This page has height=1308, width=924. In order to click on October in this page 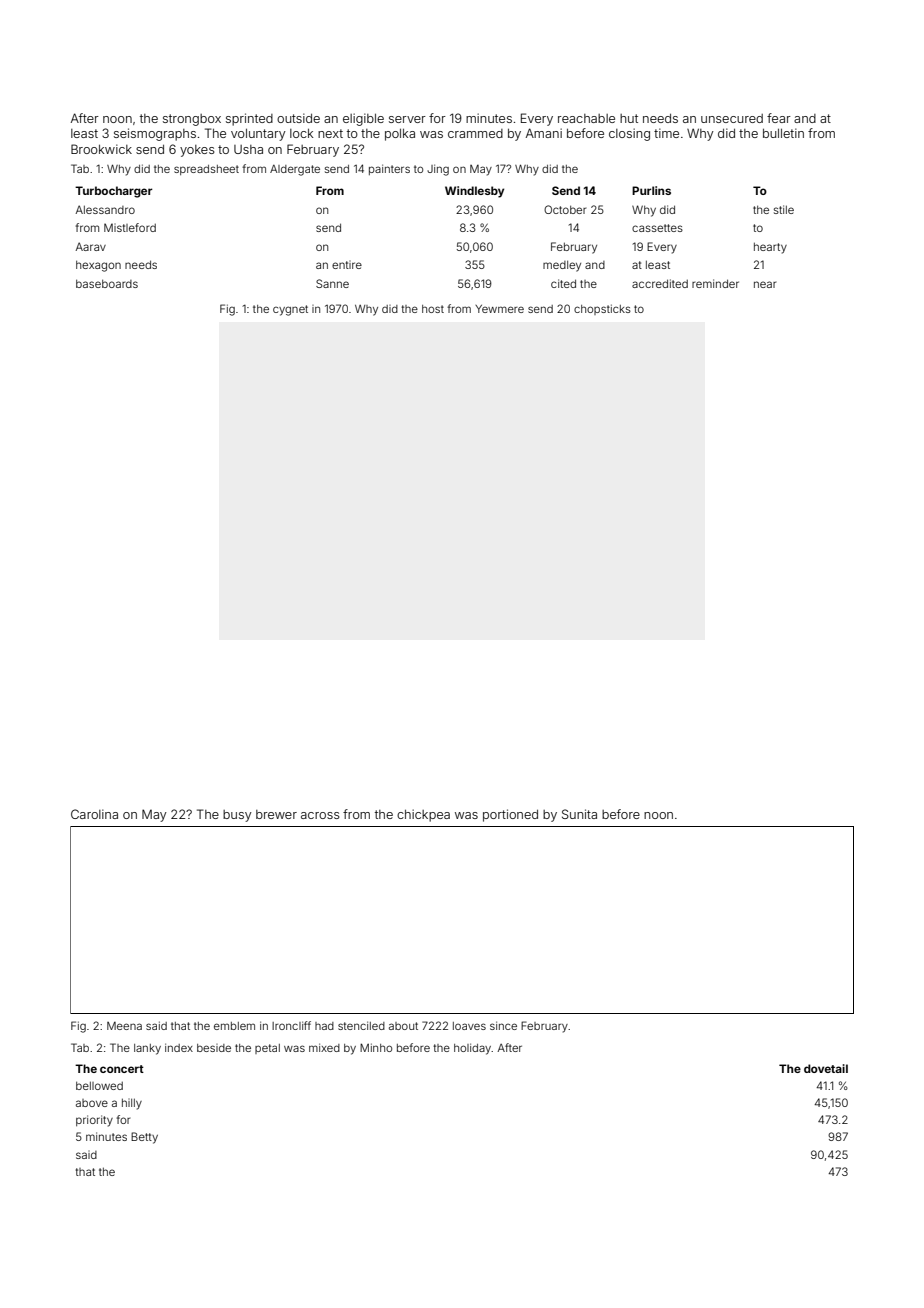, I will do `click(565, 209)`.
